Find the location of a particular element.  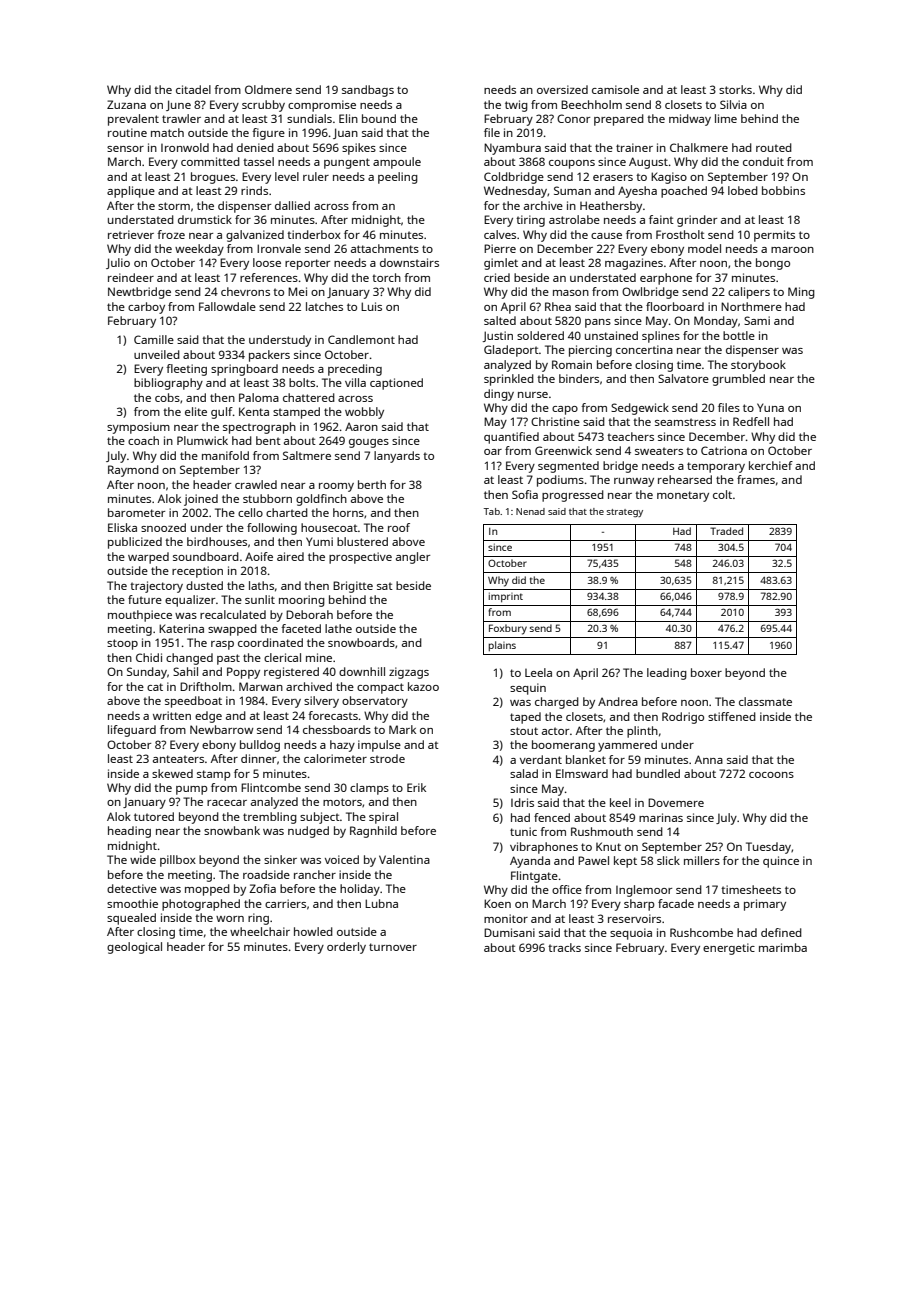

swapped is located at coordinates (232, 630).
